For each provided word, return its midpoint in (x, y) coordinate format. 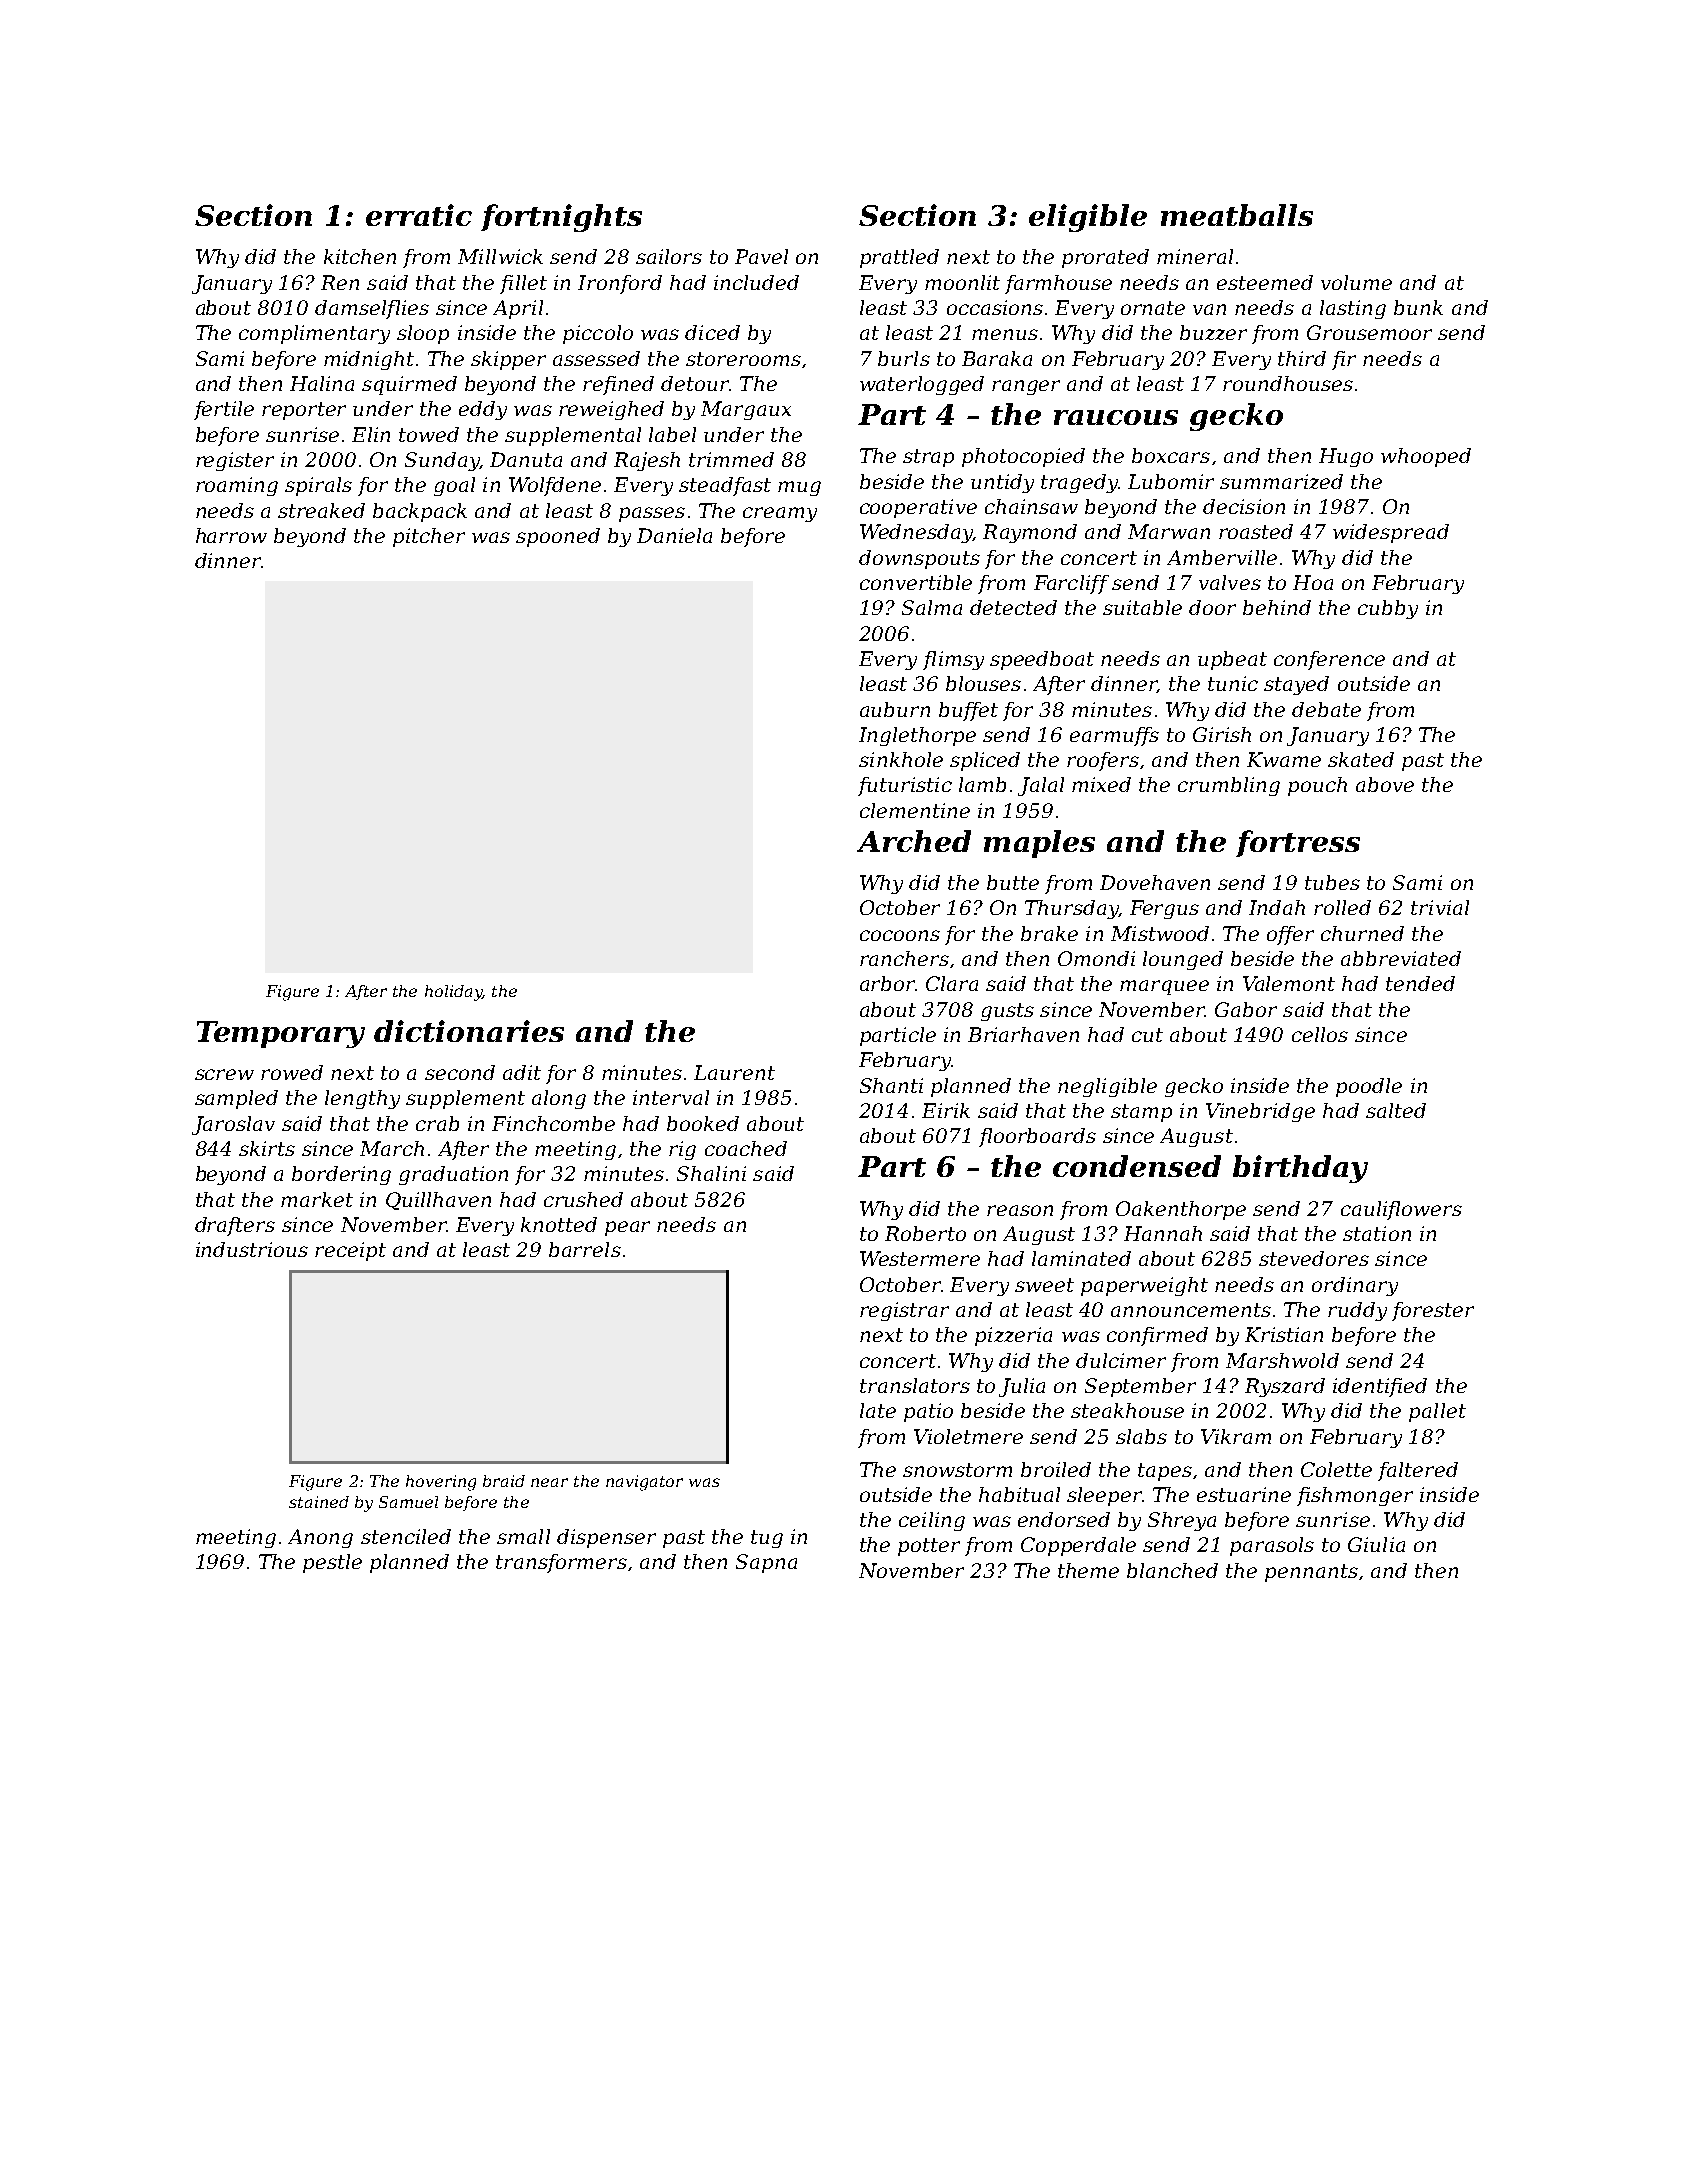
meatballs (1237, 215)
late (878, 1410)
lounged (1183, 960)
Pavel (761, 256)
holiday (453, 993)
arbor (887, 983)
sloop (423, 334)
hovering (441, 1483)
